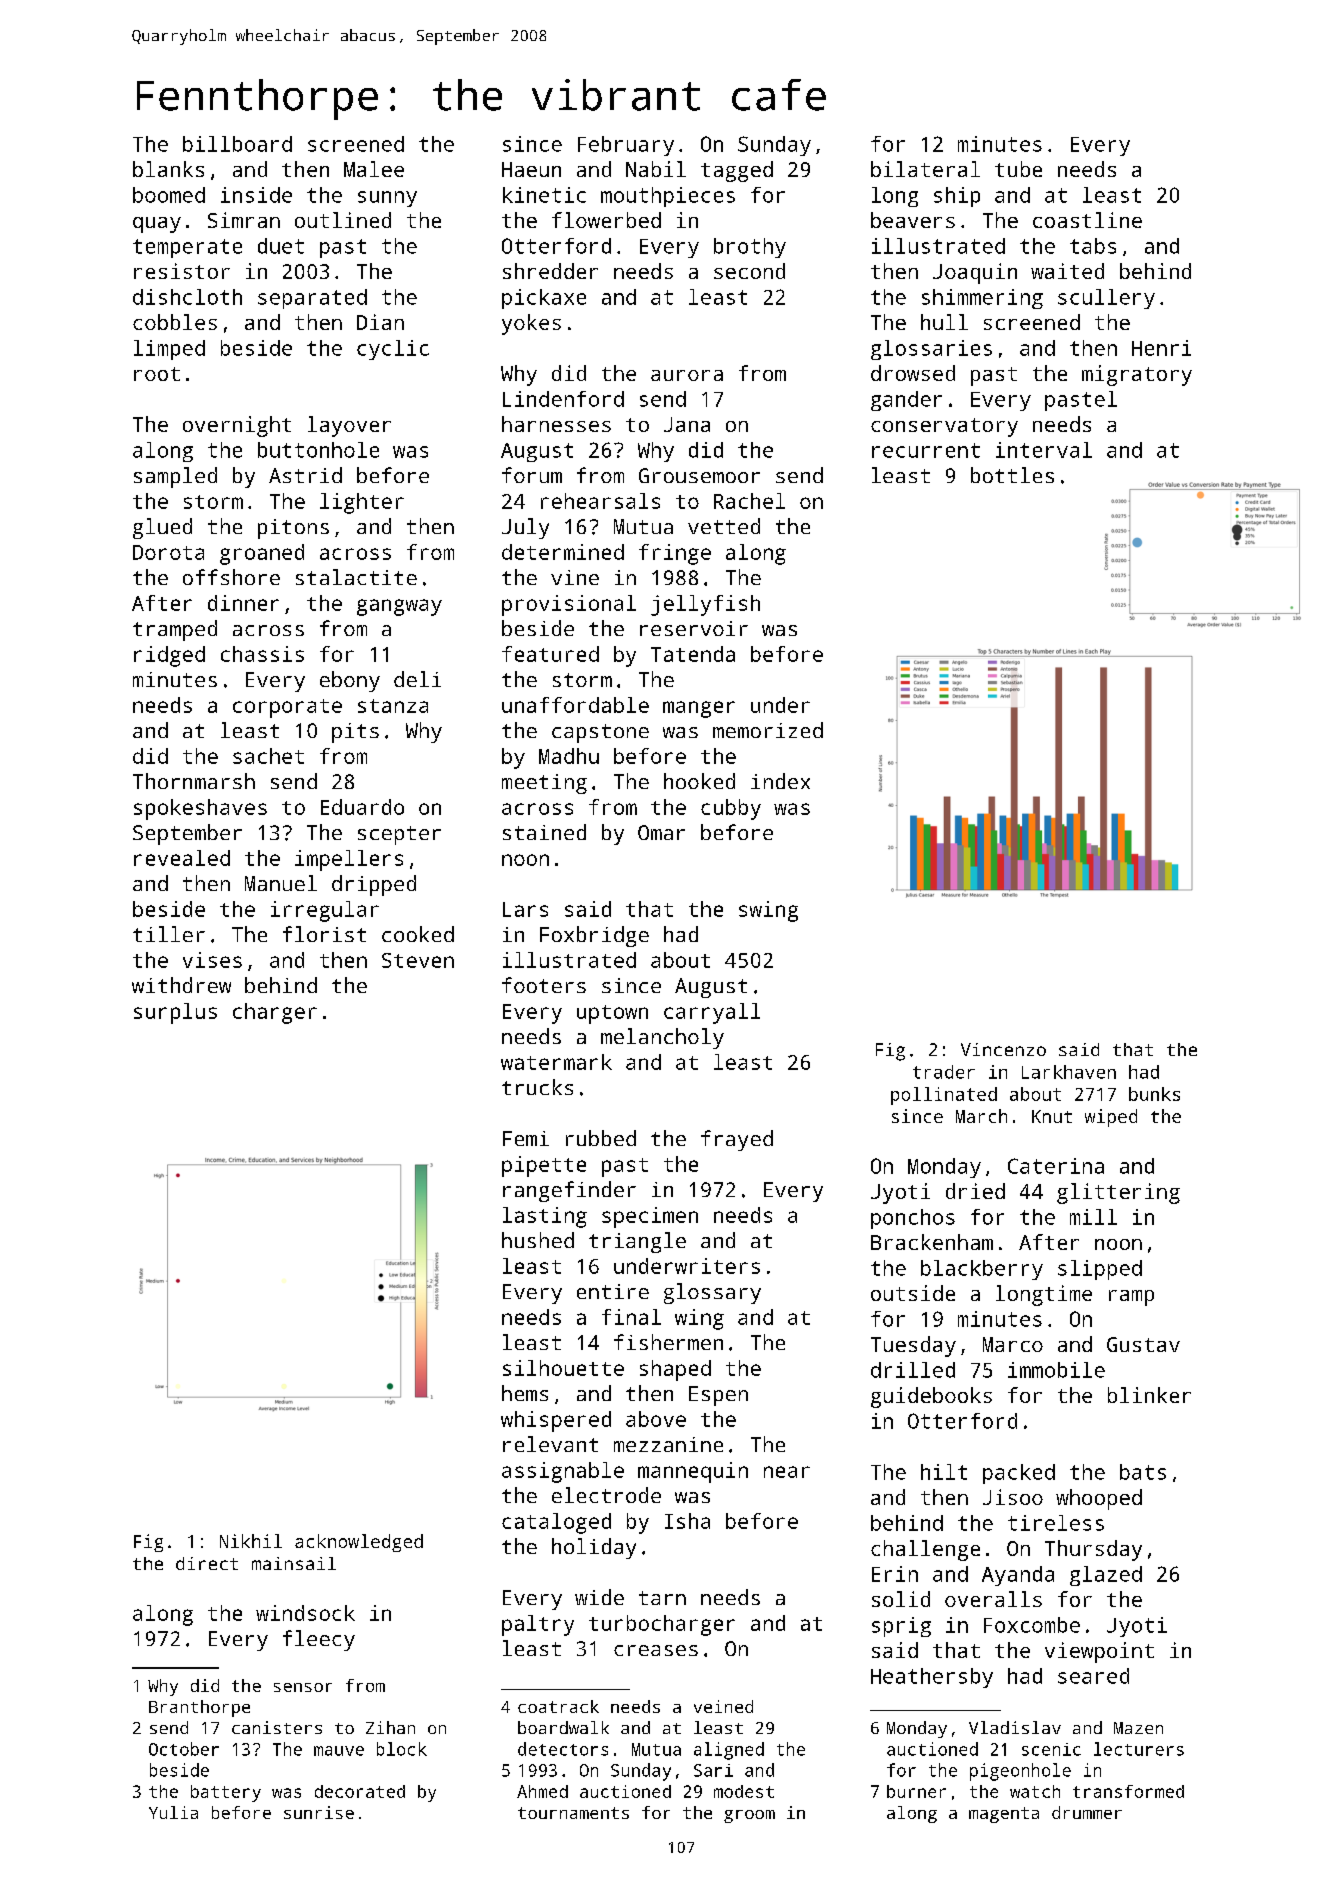  I want to click on recurrent, so click(926, 450).
